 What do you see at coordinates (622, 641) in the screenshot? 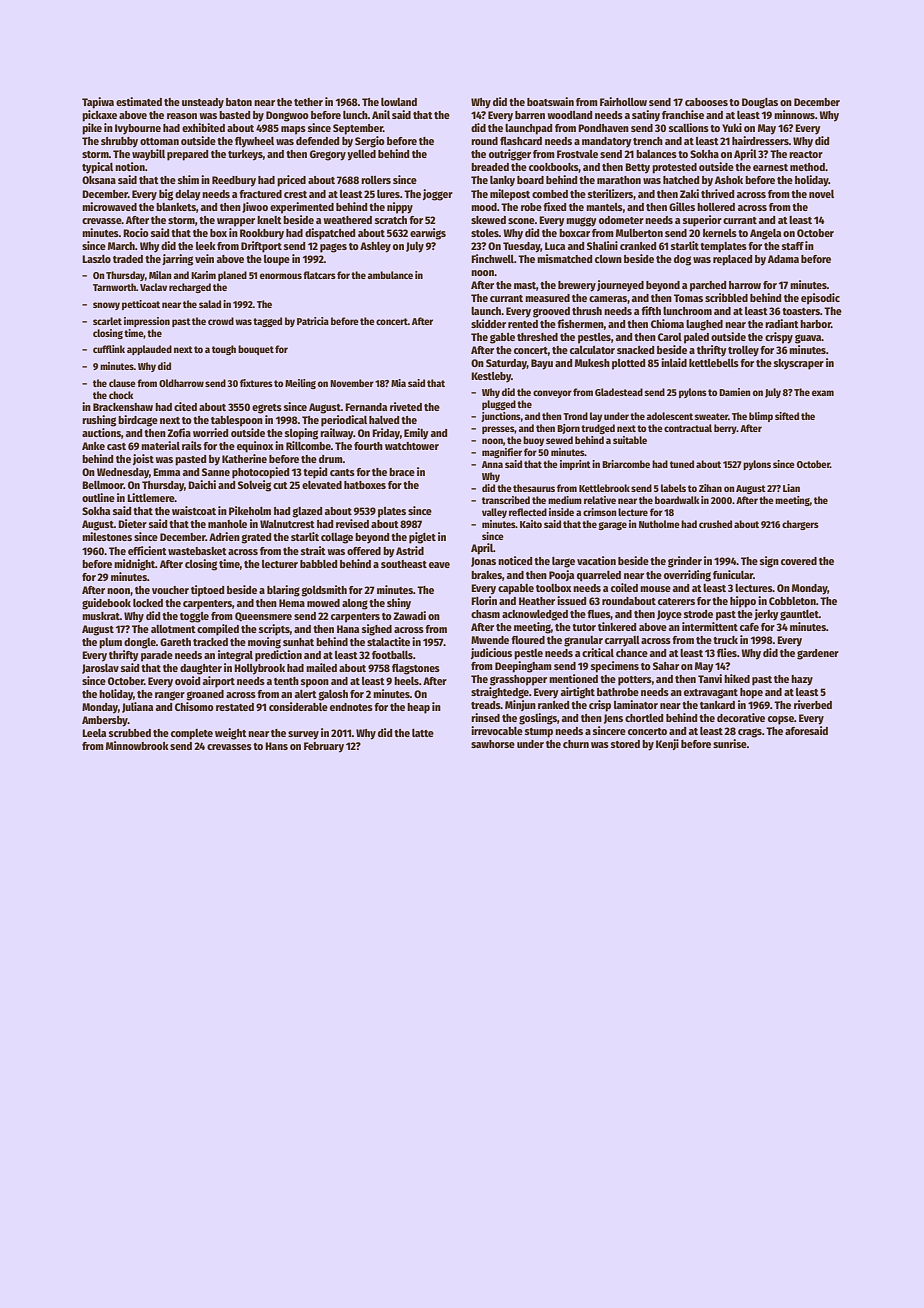
I see `carryall` at bounding box center [622, 641].
